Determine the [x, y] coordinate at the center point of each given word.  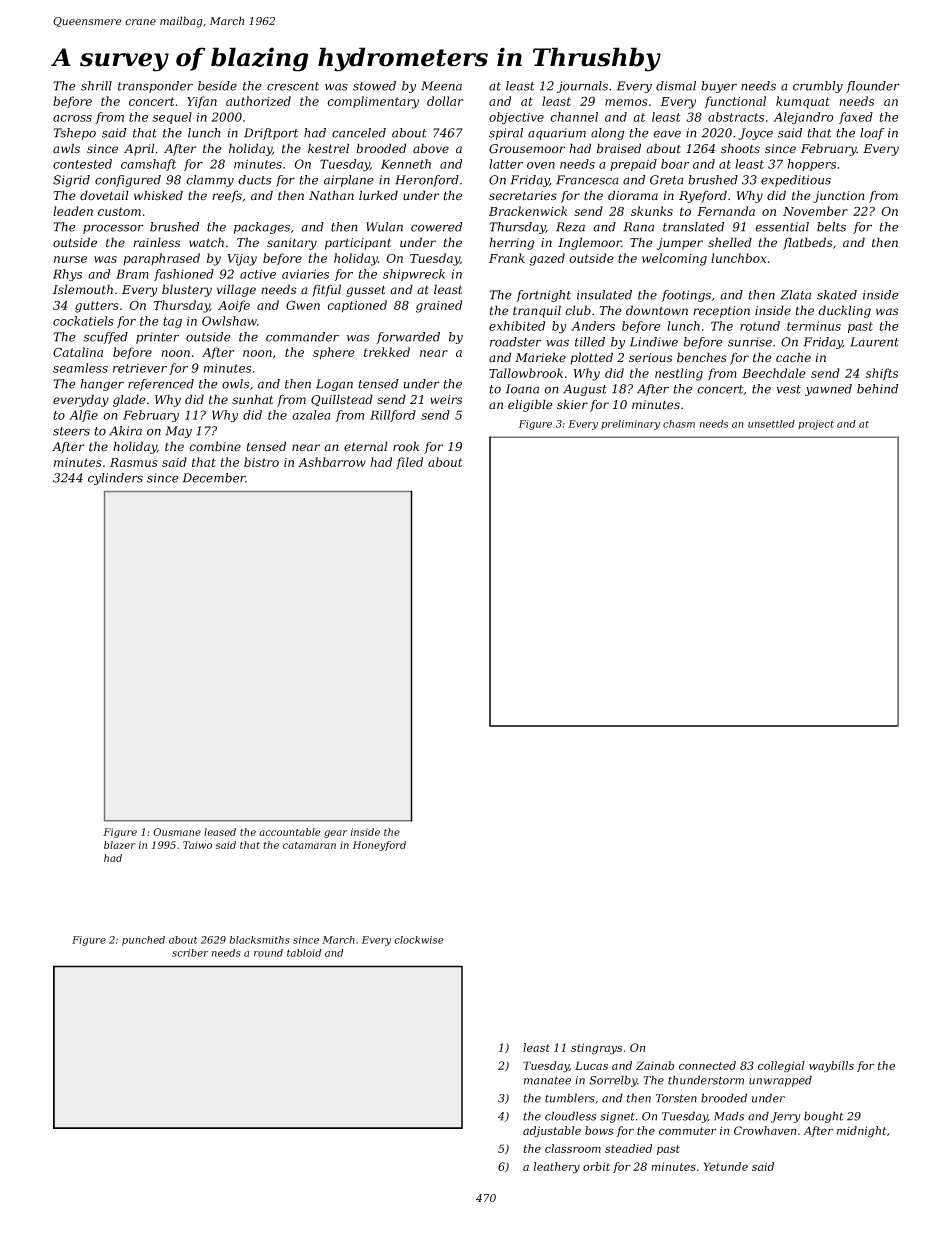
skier [572, 404]
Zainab [655, 1065]
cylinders [115, 479]
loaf [872, 134]
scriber [190, 953]
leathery [557, 1168]
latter [506, 164]
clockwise [419, 940]
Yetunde [726, 1166]
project [816, 425]
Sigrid [71, 181]
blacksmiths [260, 940]
